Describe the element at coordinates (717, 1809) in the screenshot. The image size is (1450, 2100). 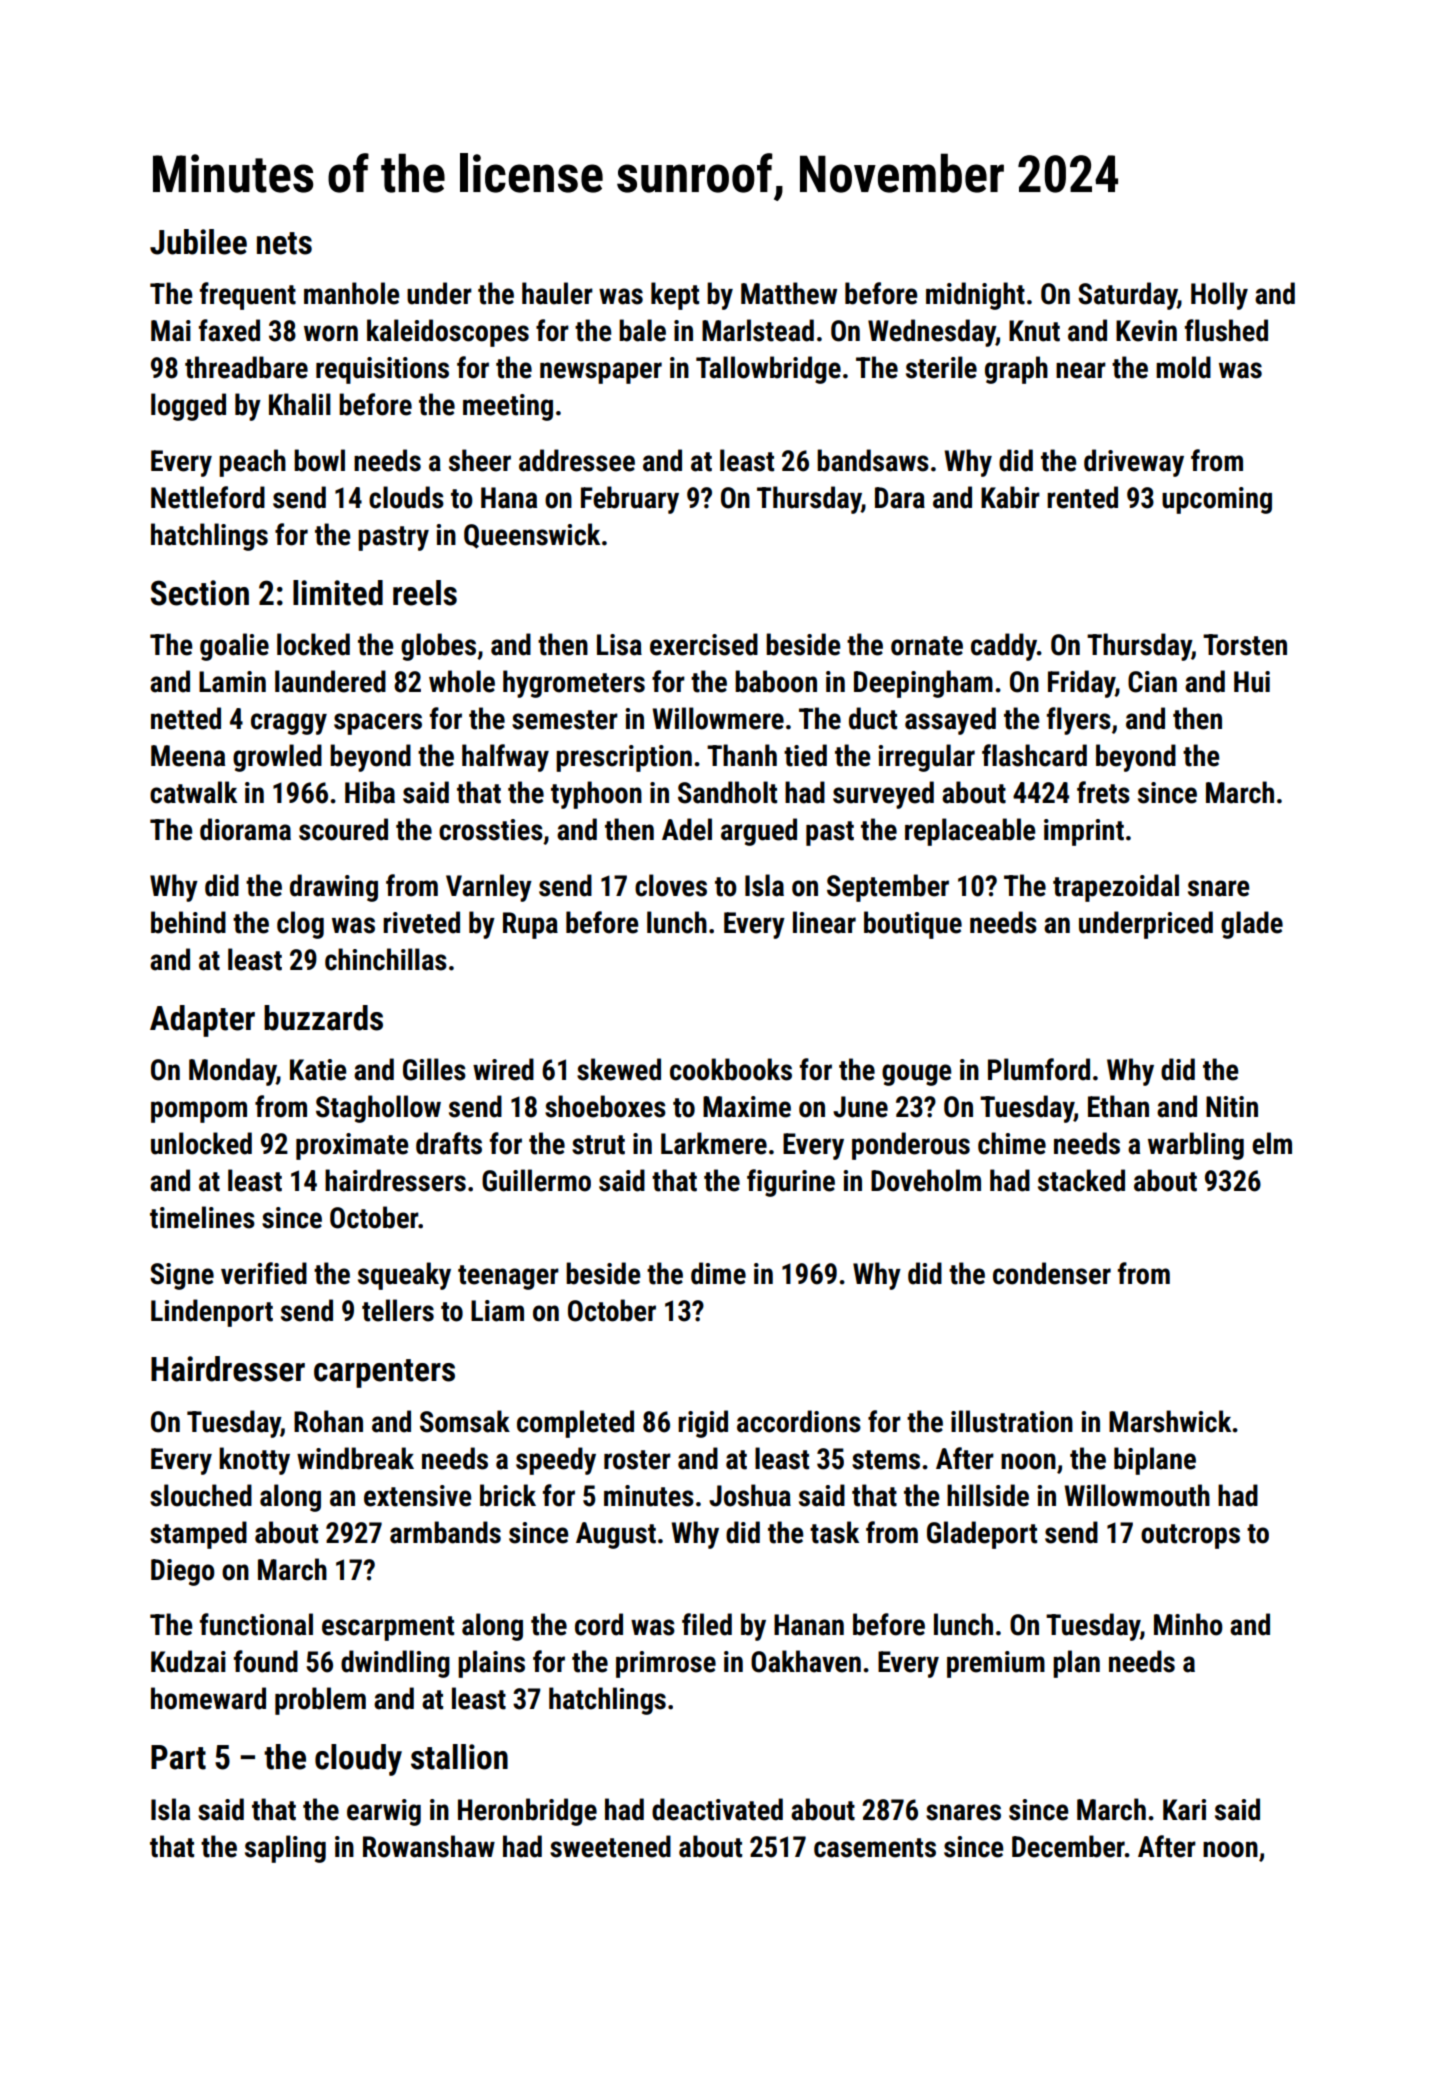
I see `deactivated` at that location.
